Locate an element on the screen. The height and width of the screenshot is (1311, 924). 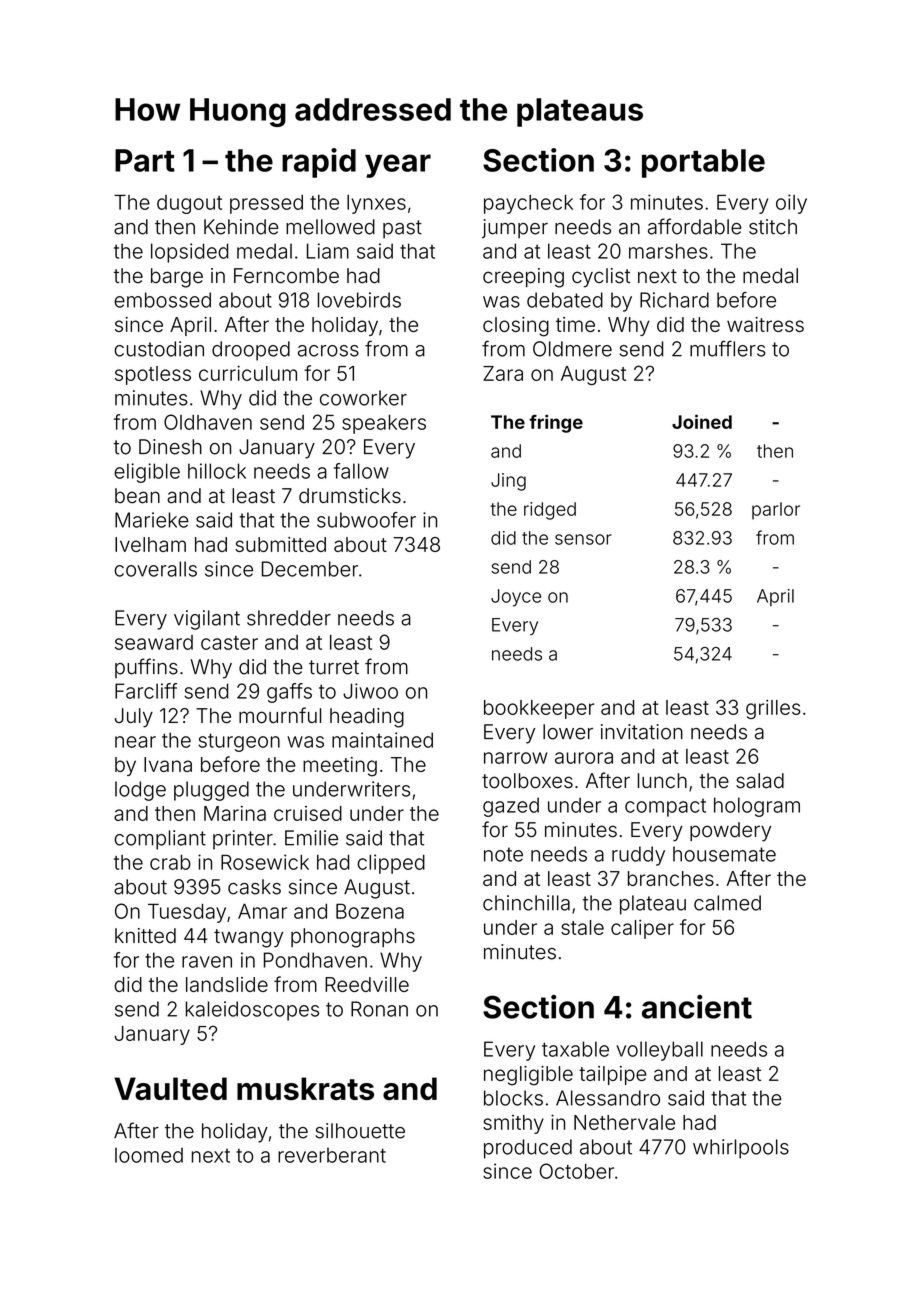
Tuesday is located at coordinates (187, 913).
